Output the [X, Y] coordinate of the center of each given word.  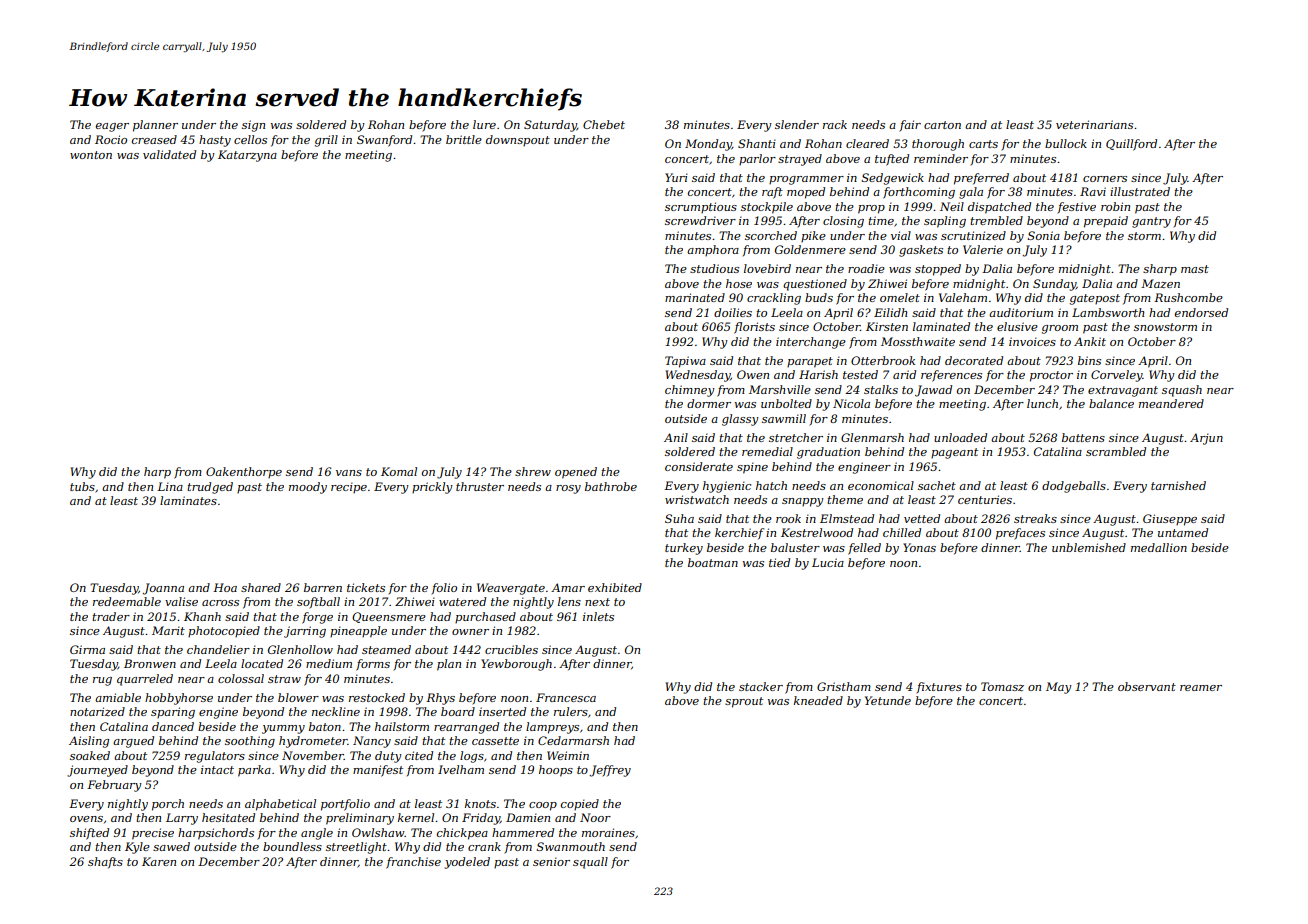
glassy [740, 420]
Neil [952, 206]
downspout [518, 140]
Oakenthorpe [244, 472]
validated [169, 154]
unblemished [1089, 547]
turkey [684, 549]
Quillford [1131, 145]
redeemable [127, 601]
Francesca [566, 697]
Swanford [384, 141]
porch [168, 805]
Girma [87, 649]
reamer [1201, 688]
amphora [713, 250]
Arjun [1206, 439]
